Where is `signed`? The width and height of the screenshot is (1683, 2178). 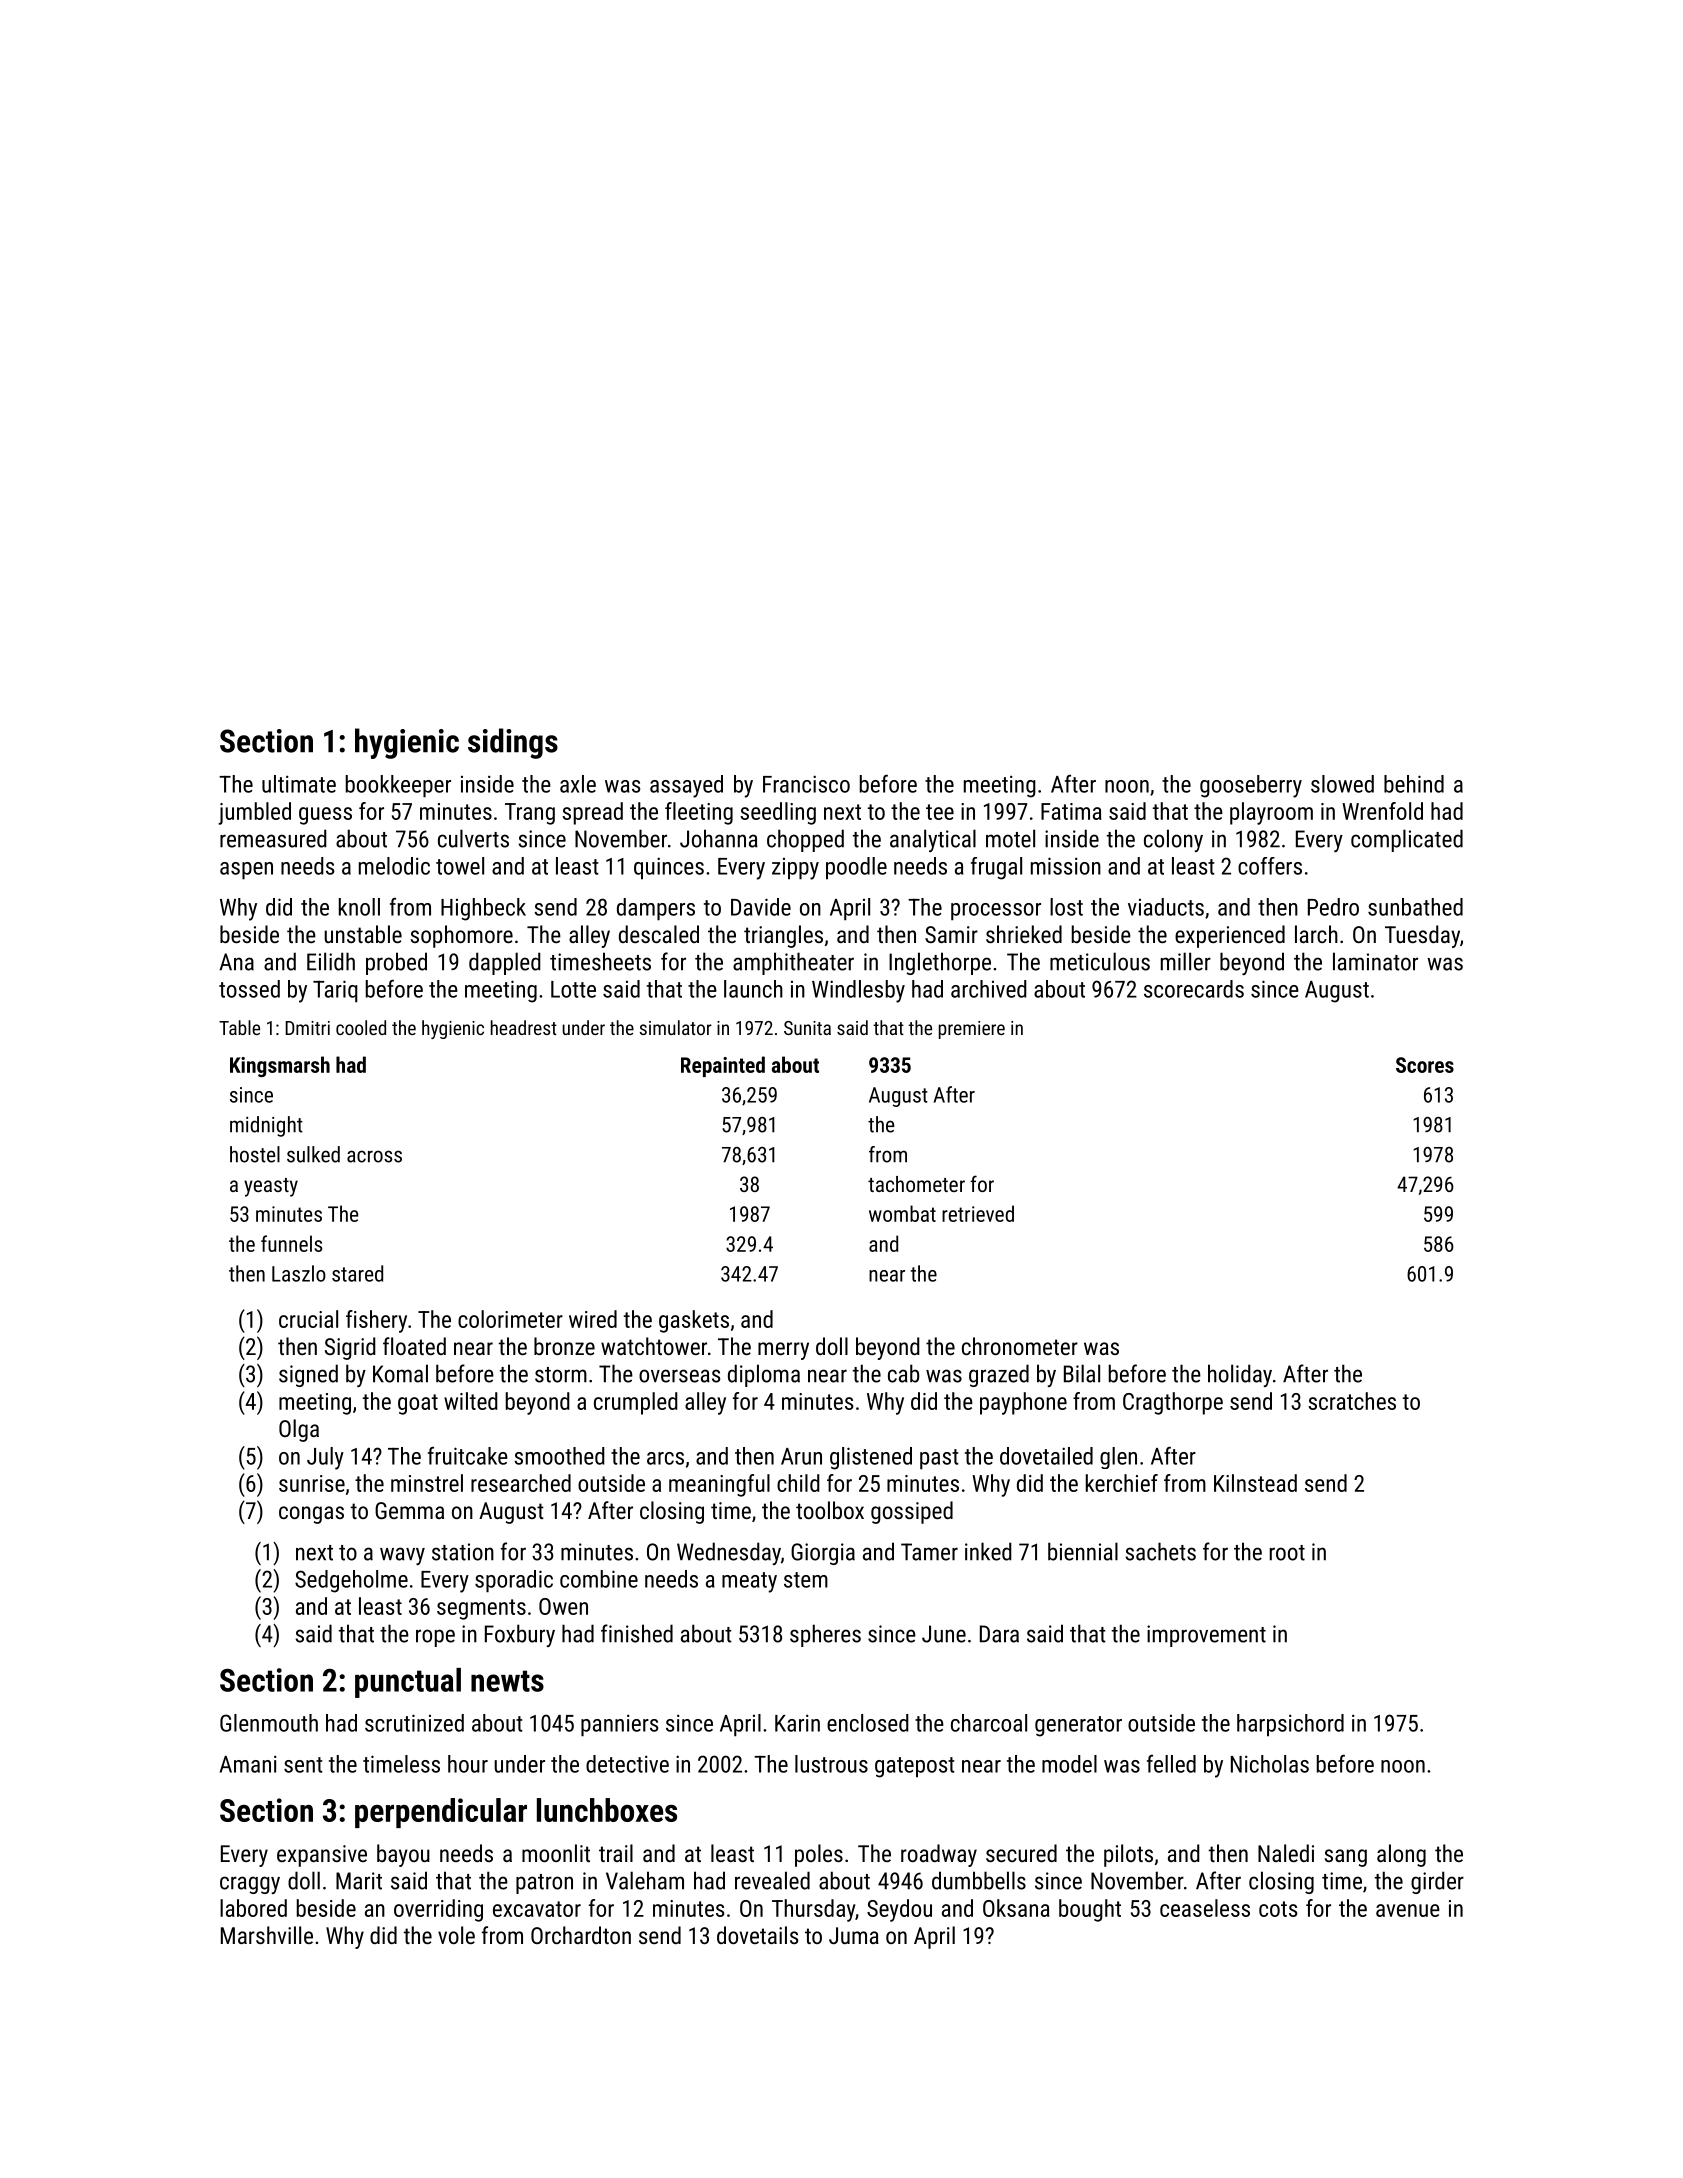
signed is located at coordinates (308, 1375).
